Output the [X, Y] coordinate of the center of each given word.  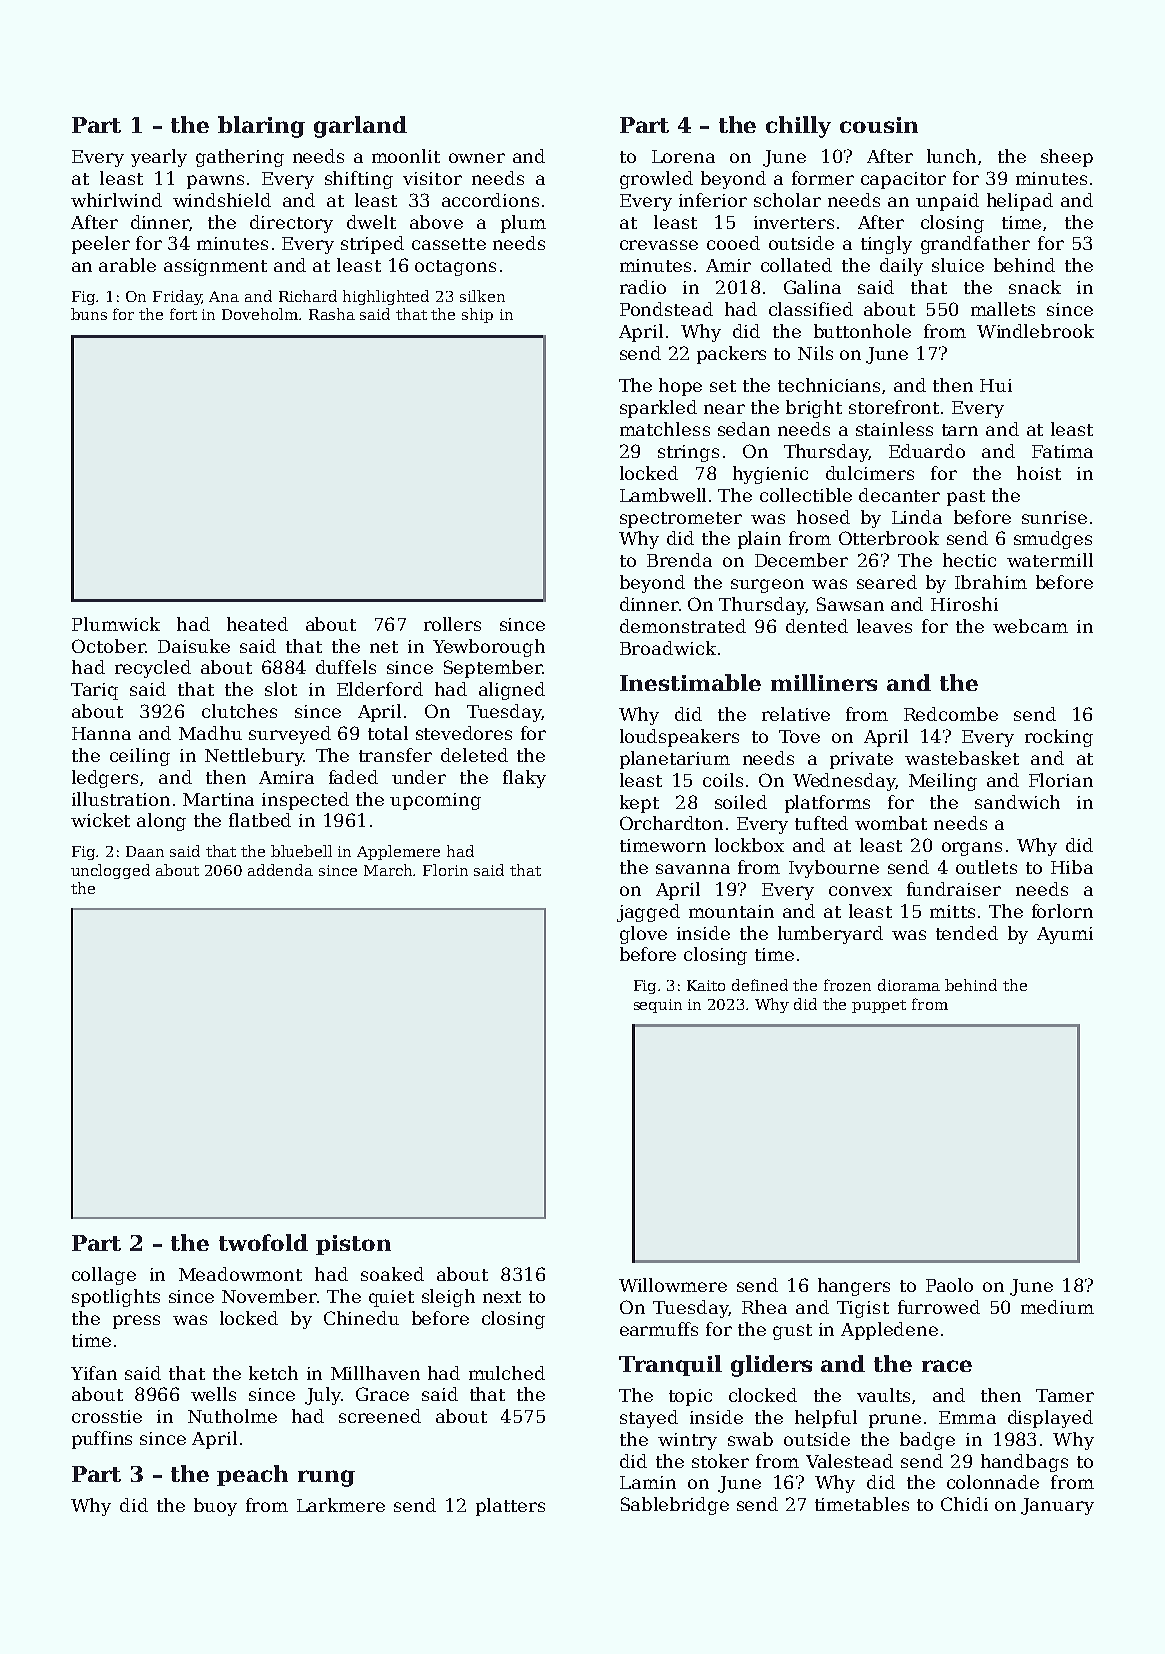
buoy [215, 1507]
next [502, 1297]
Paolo [949, 1285]
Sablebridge [675, 1506]
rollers [452, 624]
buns [89, 314]
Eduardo [927, 451]
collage [104, 1276]
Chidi [964, 1504]
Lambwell [663, 495]
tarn [960, 430]
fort [183, 314]
